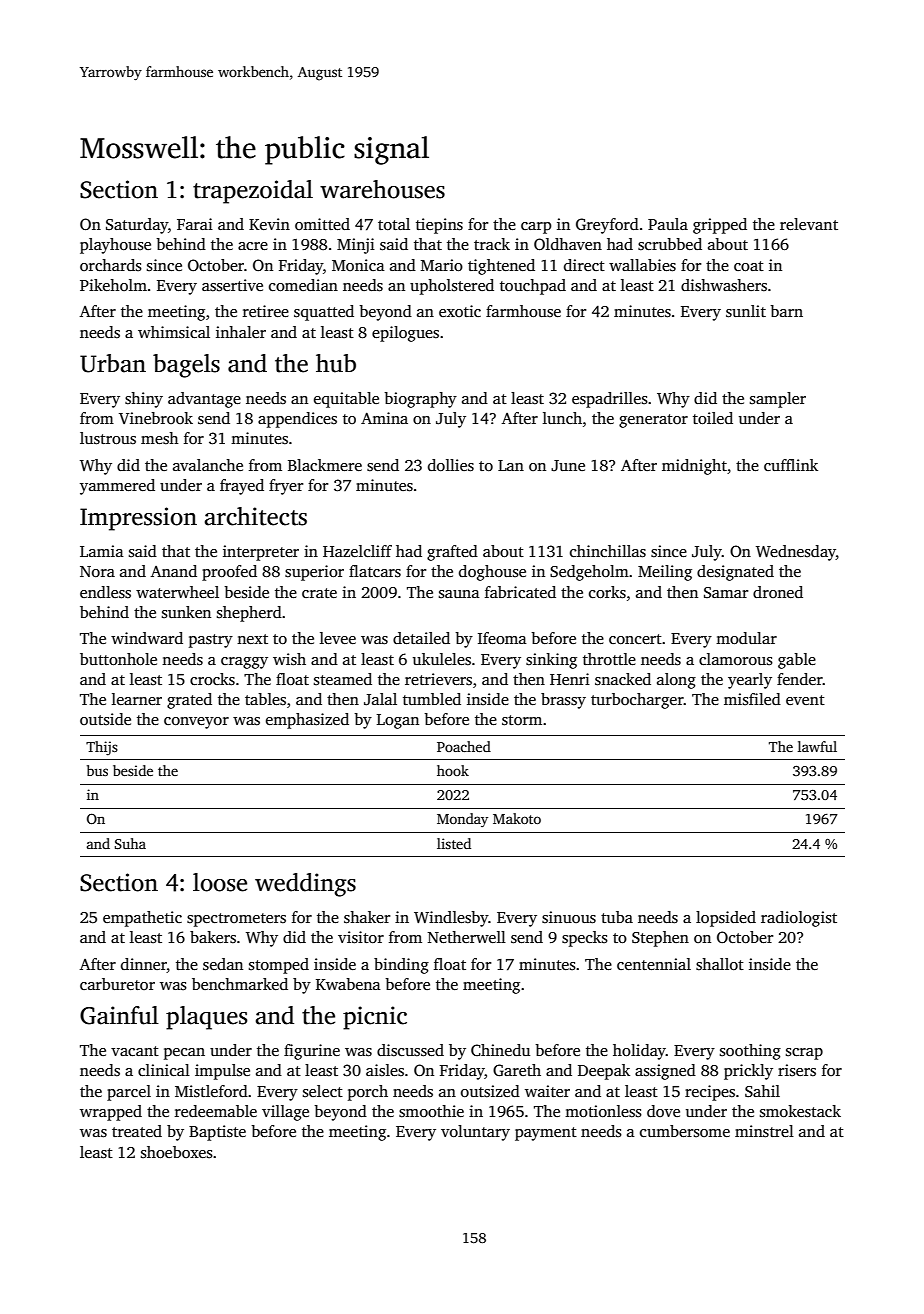 Image resolution: width=924 pixels, height=1314 pixels. I want to click on Gainful, so click(119, 1015).
